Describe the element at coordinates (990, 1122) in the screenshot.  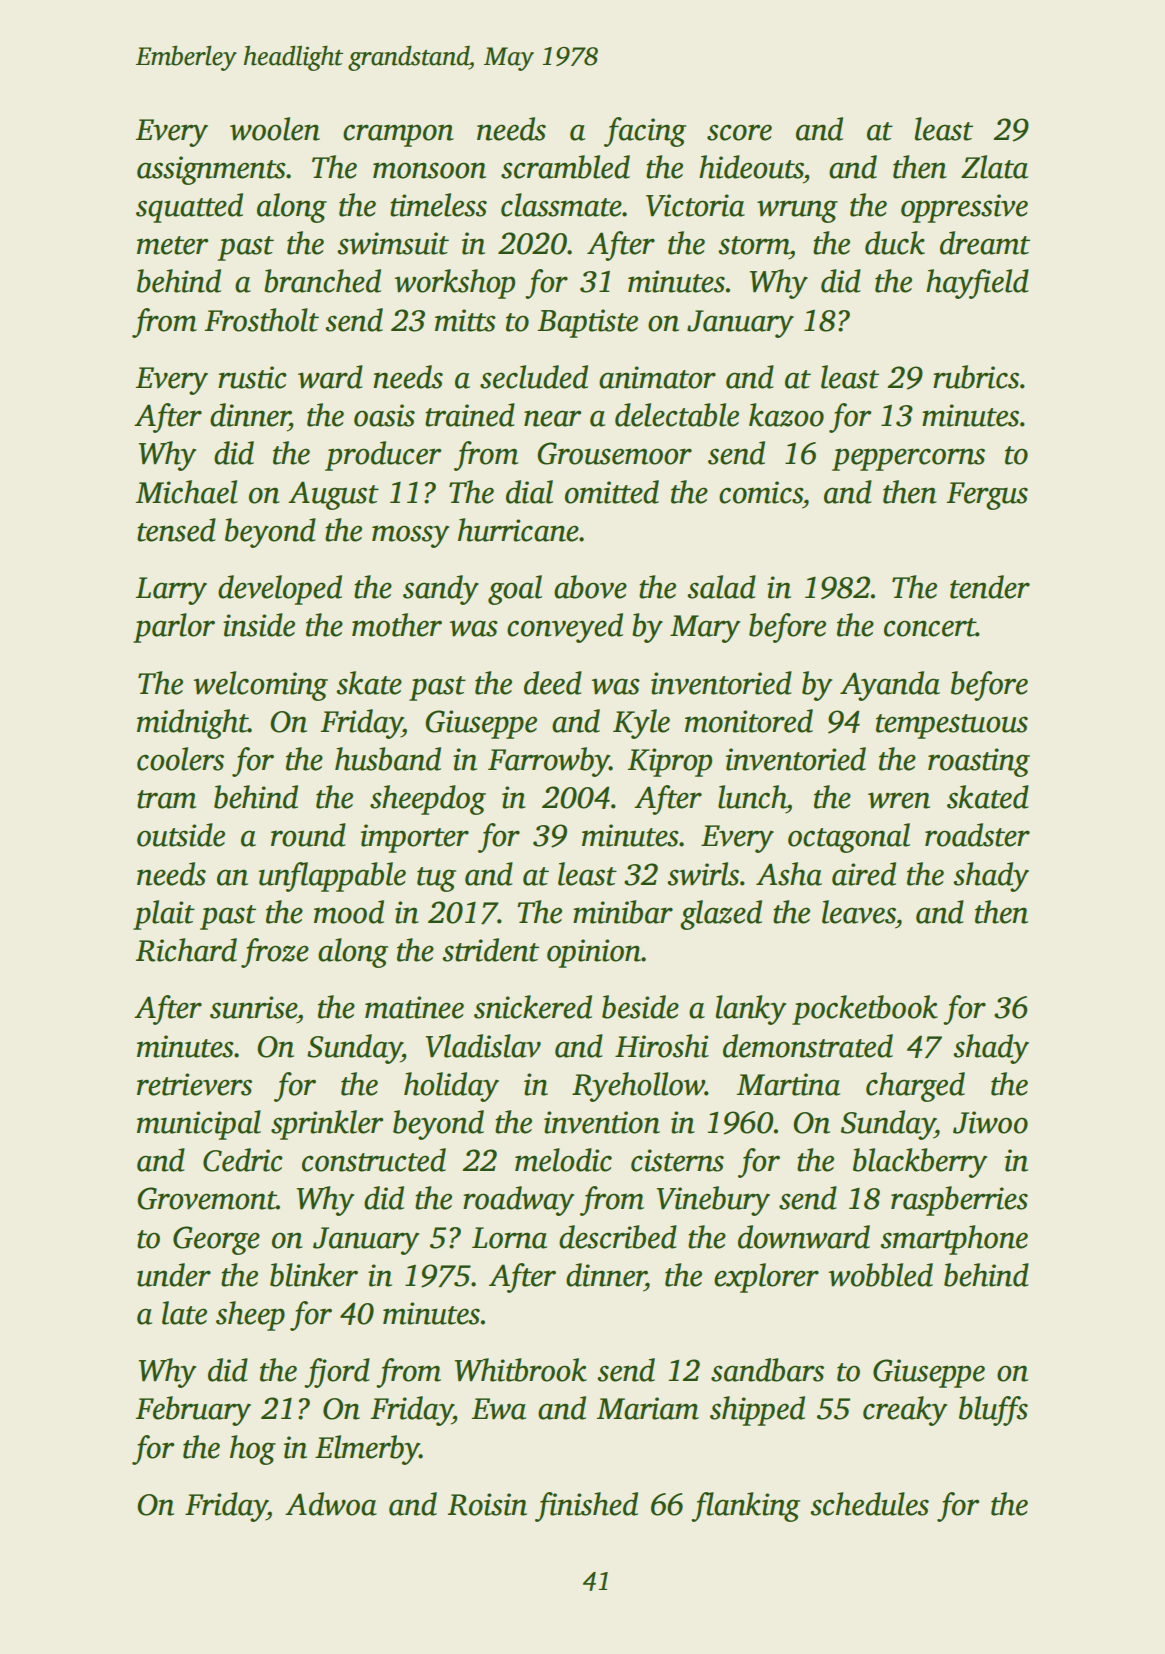
I see `Jiwoo` at that location.
